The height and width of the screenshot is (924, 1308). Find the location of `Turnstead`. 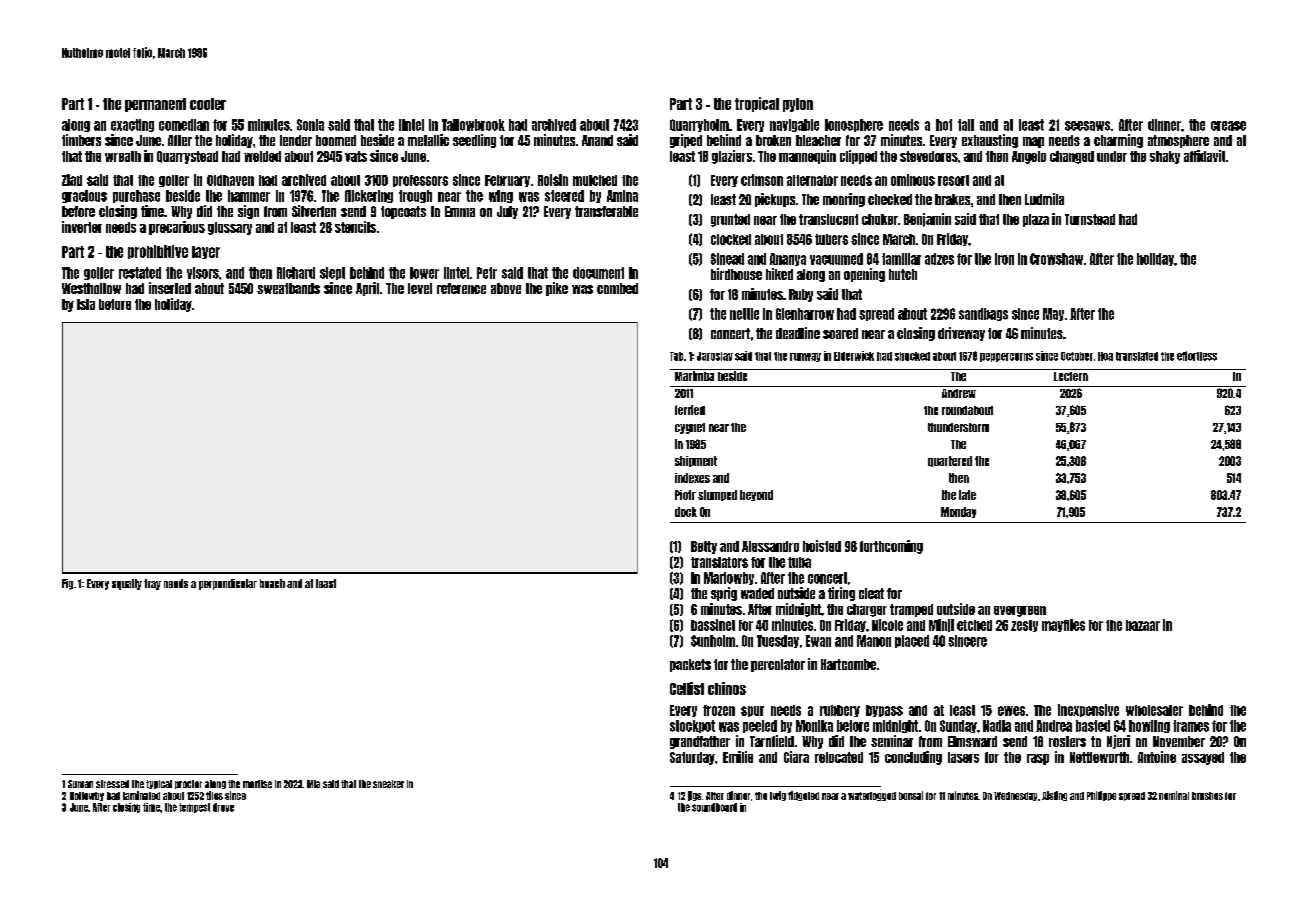

Turnstead is located at coordinates (1090, 219).
